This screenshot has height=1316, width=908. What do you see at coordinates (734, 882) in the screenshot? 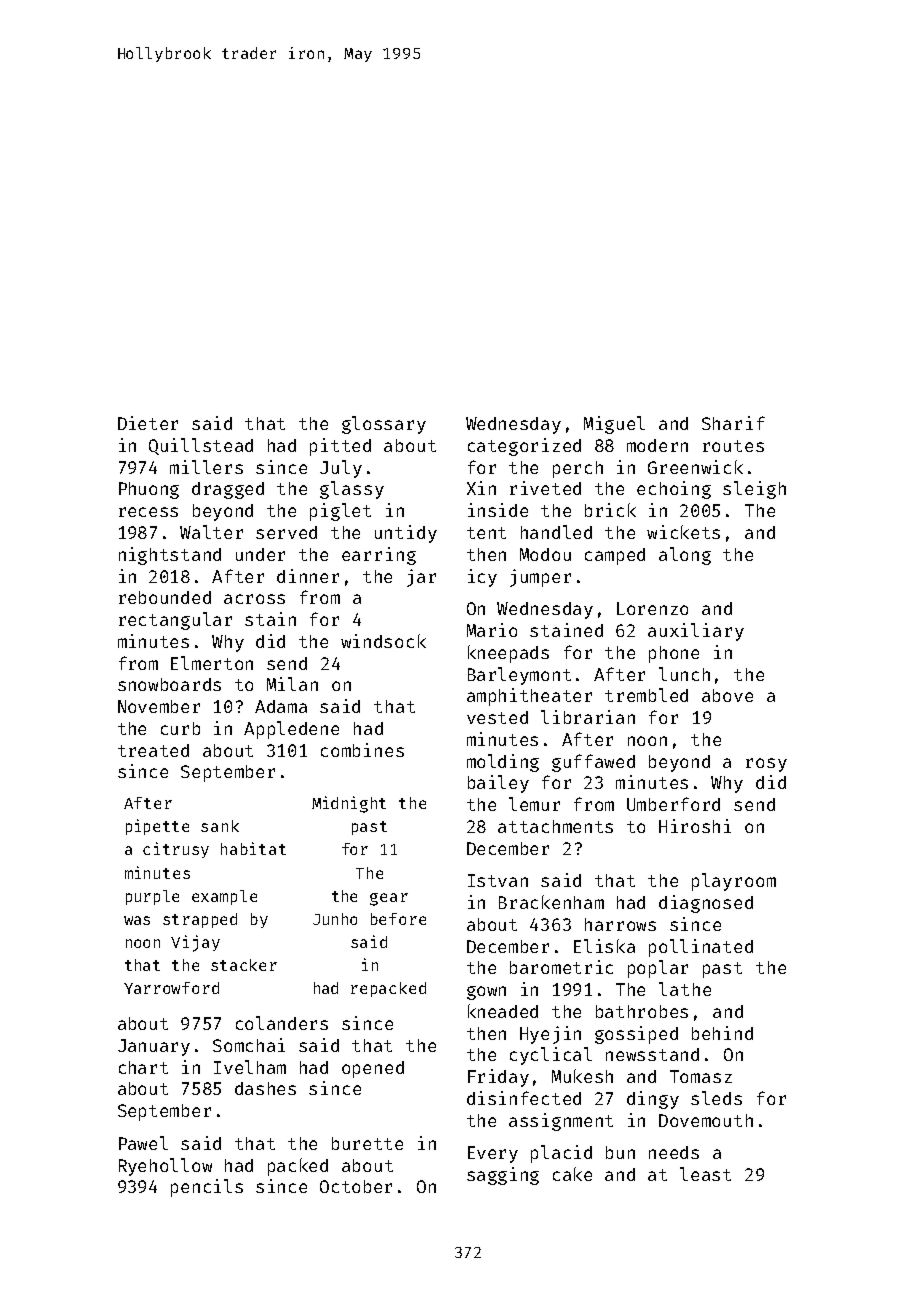
I see `playroom` at bounding box center [734, 882].
